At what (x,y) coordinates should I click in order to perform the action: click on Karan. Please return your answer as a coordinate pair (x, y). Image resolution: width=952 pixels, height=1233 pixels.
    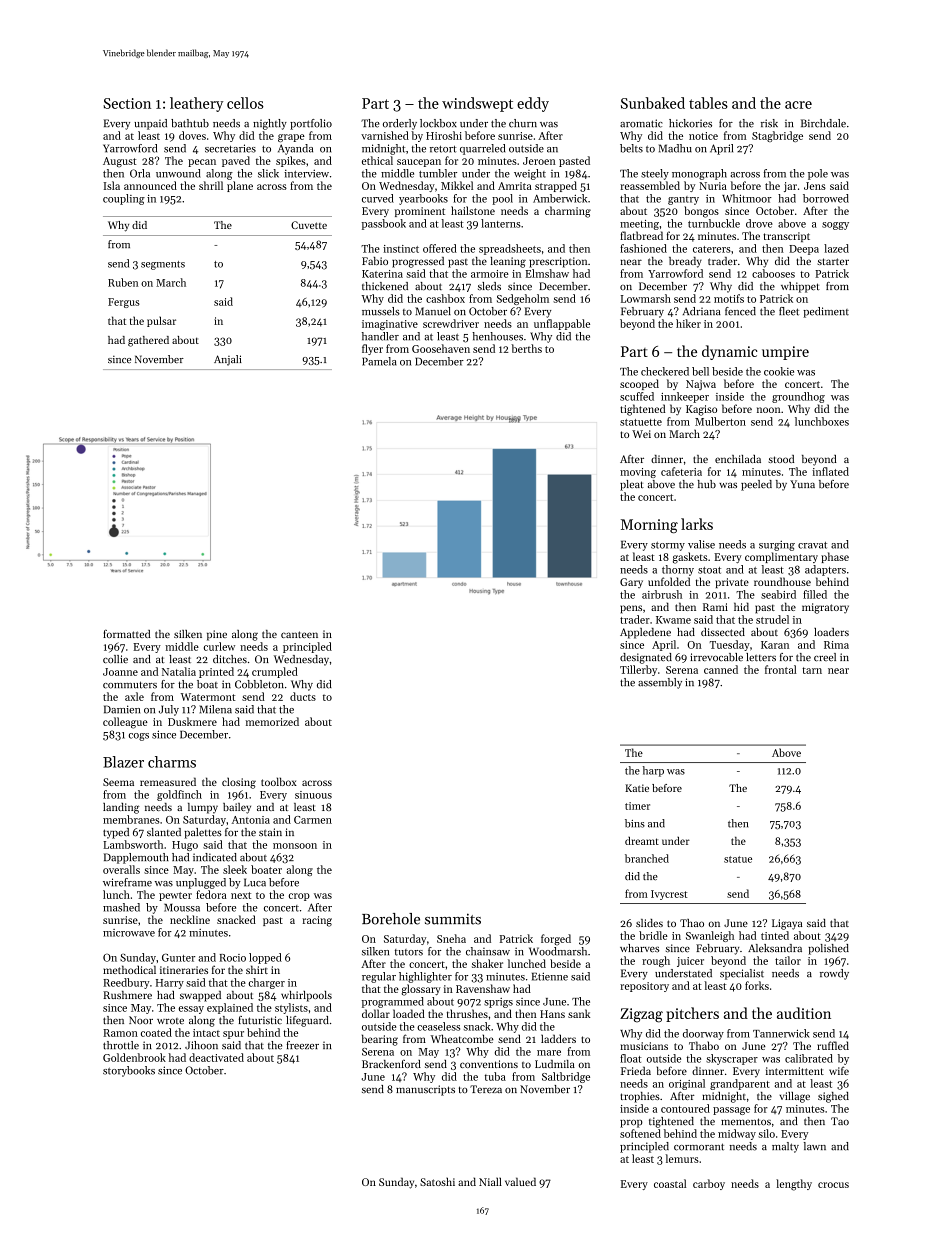
    Looking at the image, I should click on (775, 645).
